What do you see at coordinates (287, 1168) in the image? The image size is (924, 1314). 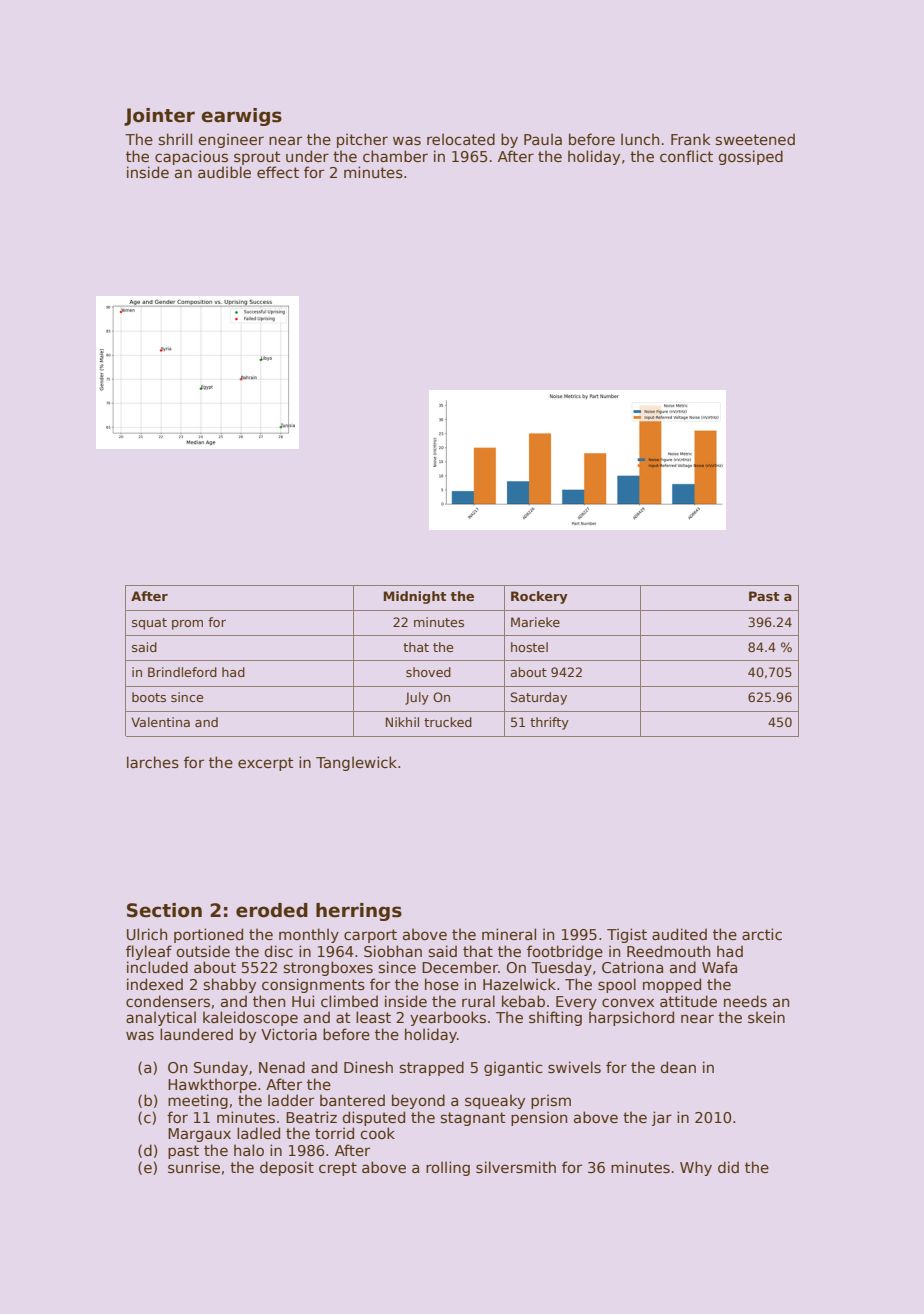 I see `deposit` at bounding box center [287, 1168].
